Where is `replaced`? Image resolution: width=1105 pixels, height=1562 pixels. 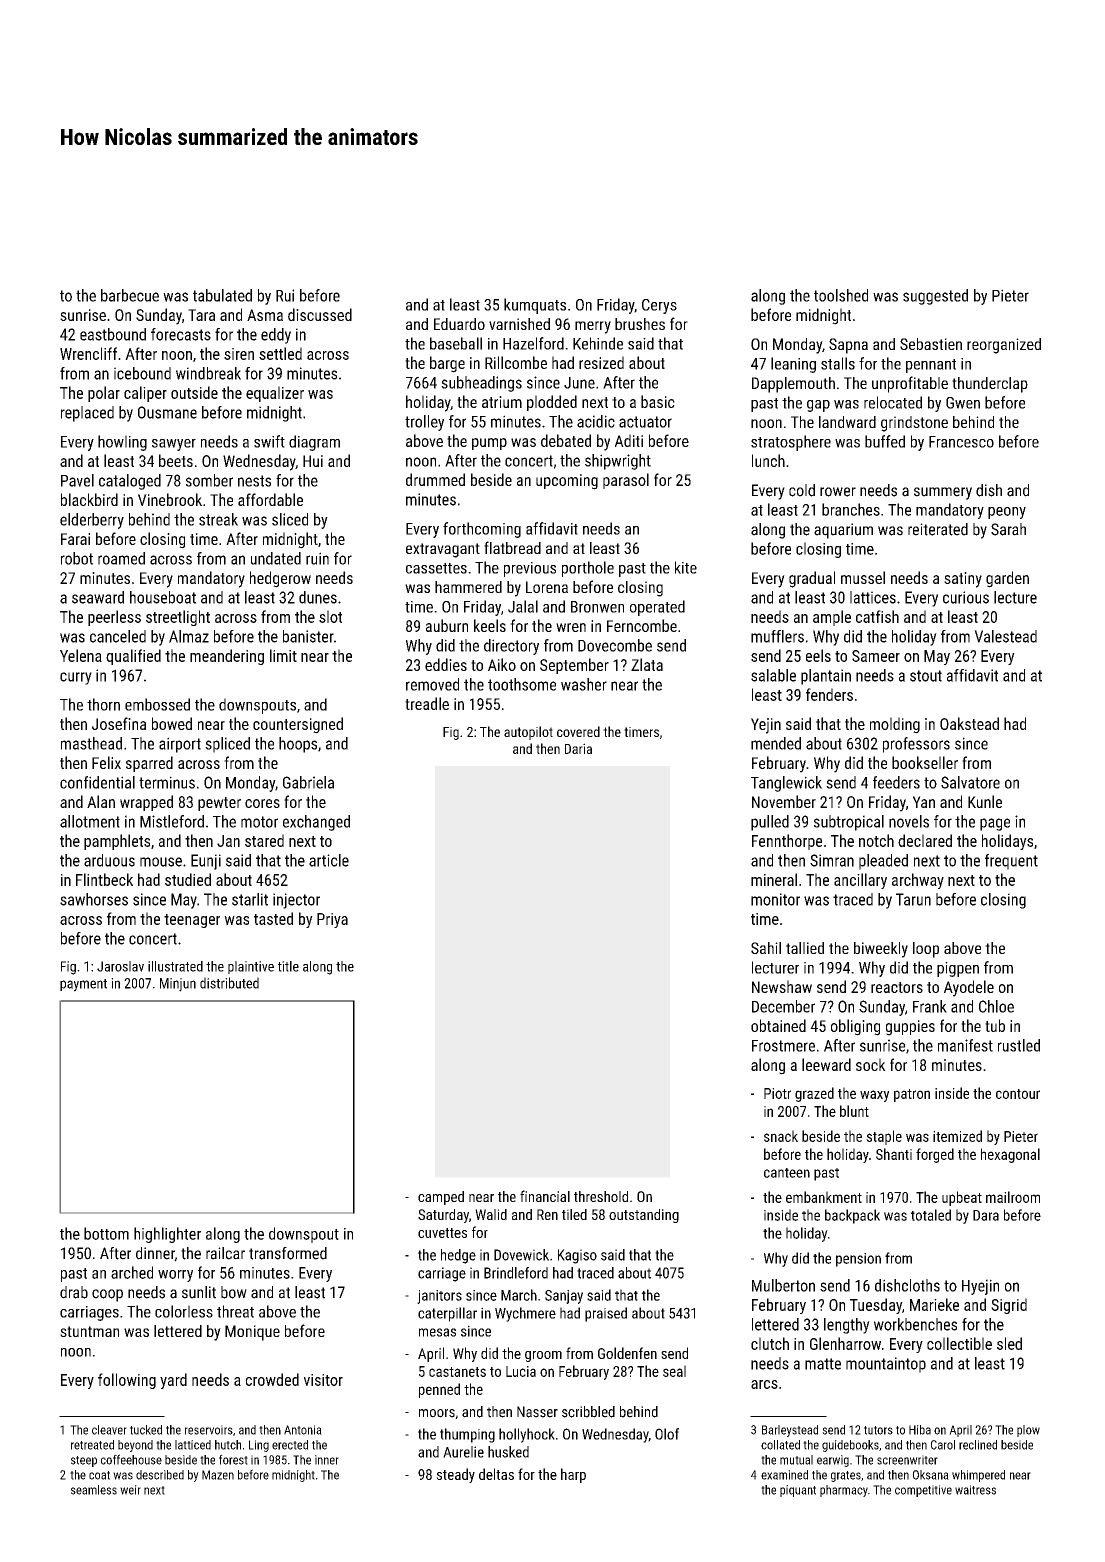 replaced is located at coordinates (87, 414).
